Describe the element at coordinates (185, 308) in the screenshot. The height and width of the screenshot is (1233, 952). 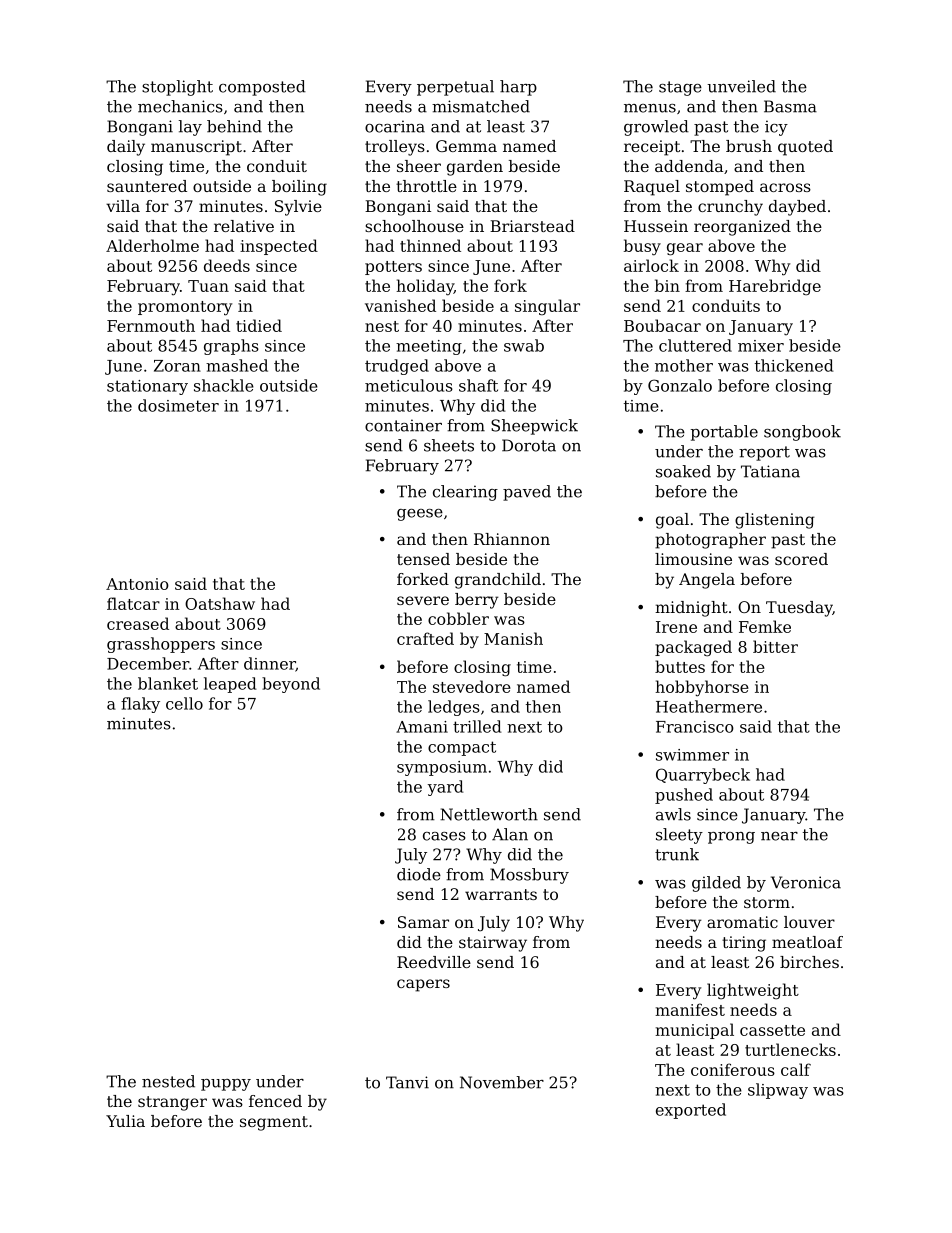
I see `promontory` at that location.
